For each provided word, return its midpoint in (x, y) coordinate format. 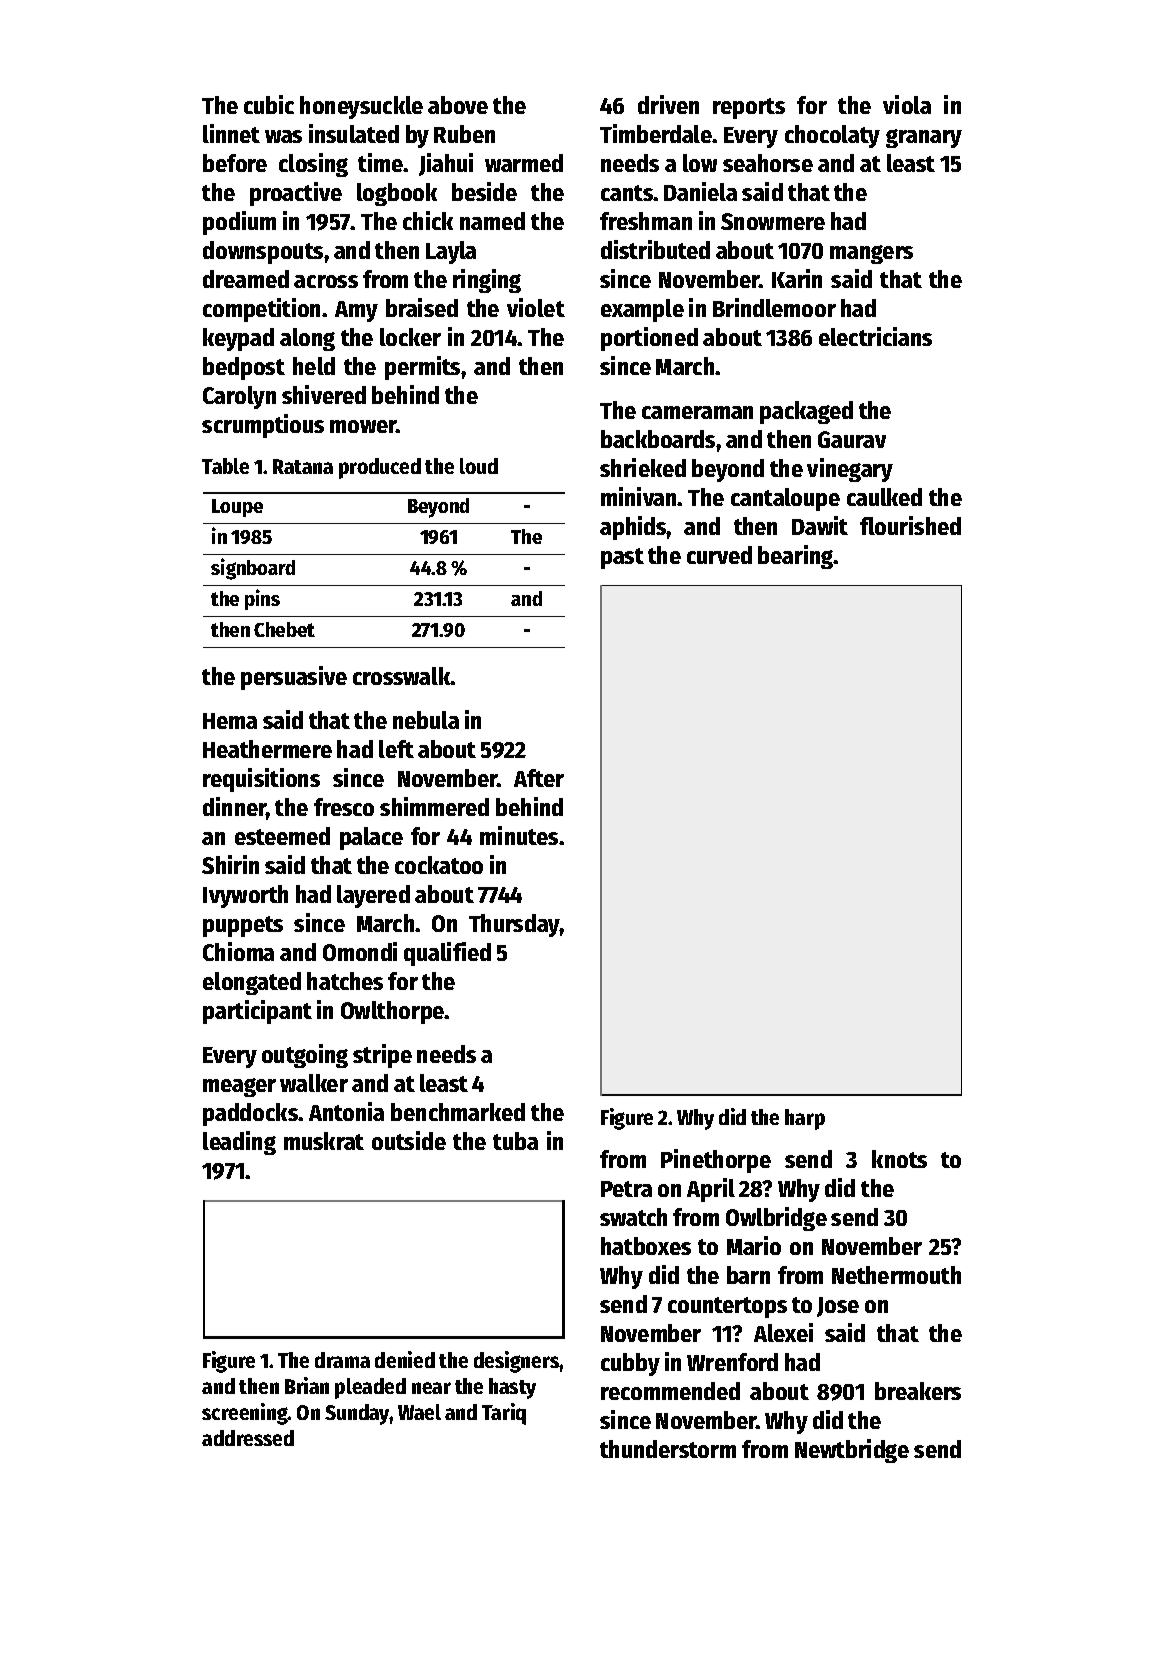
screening (245, 1414)
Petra (626, 1189)
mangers (871, 254)
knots (899, 1159)
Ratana (303, 466)
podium (239, 223)
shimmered (434, 806)
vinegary (850, 470)
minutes (519, 835)
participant (257, 1012)
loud (479, 466)
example (642, 310)
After (539, 778)
